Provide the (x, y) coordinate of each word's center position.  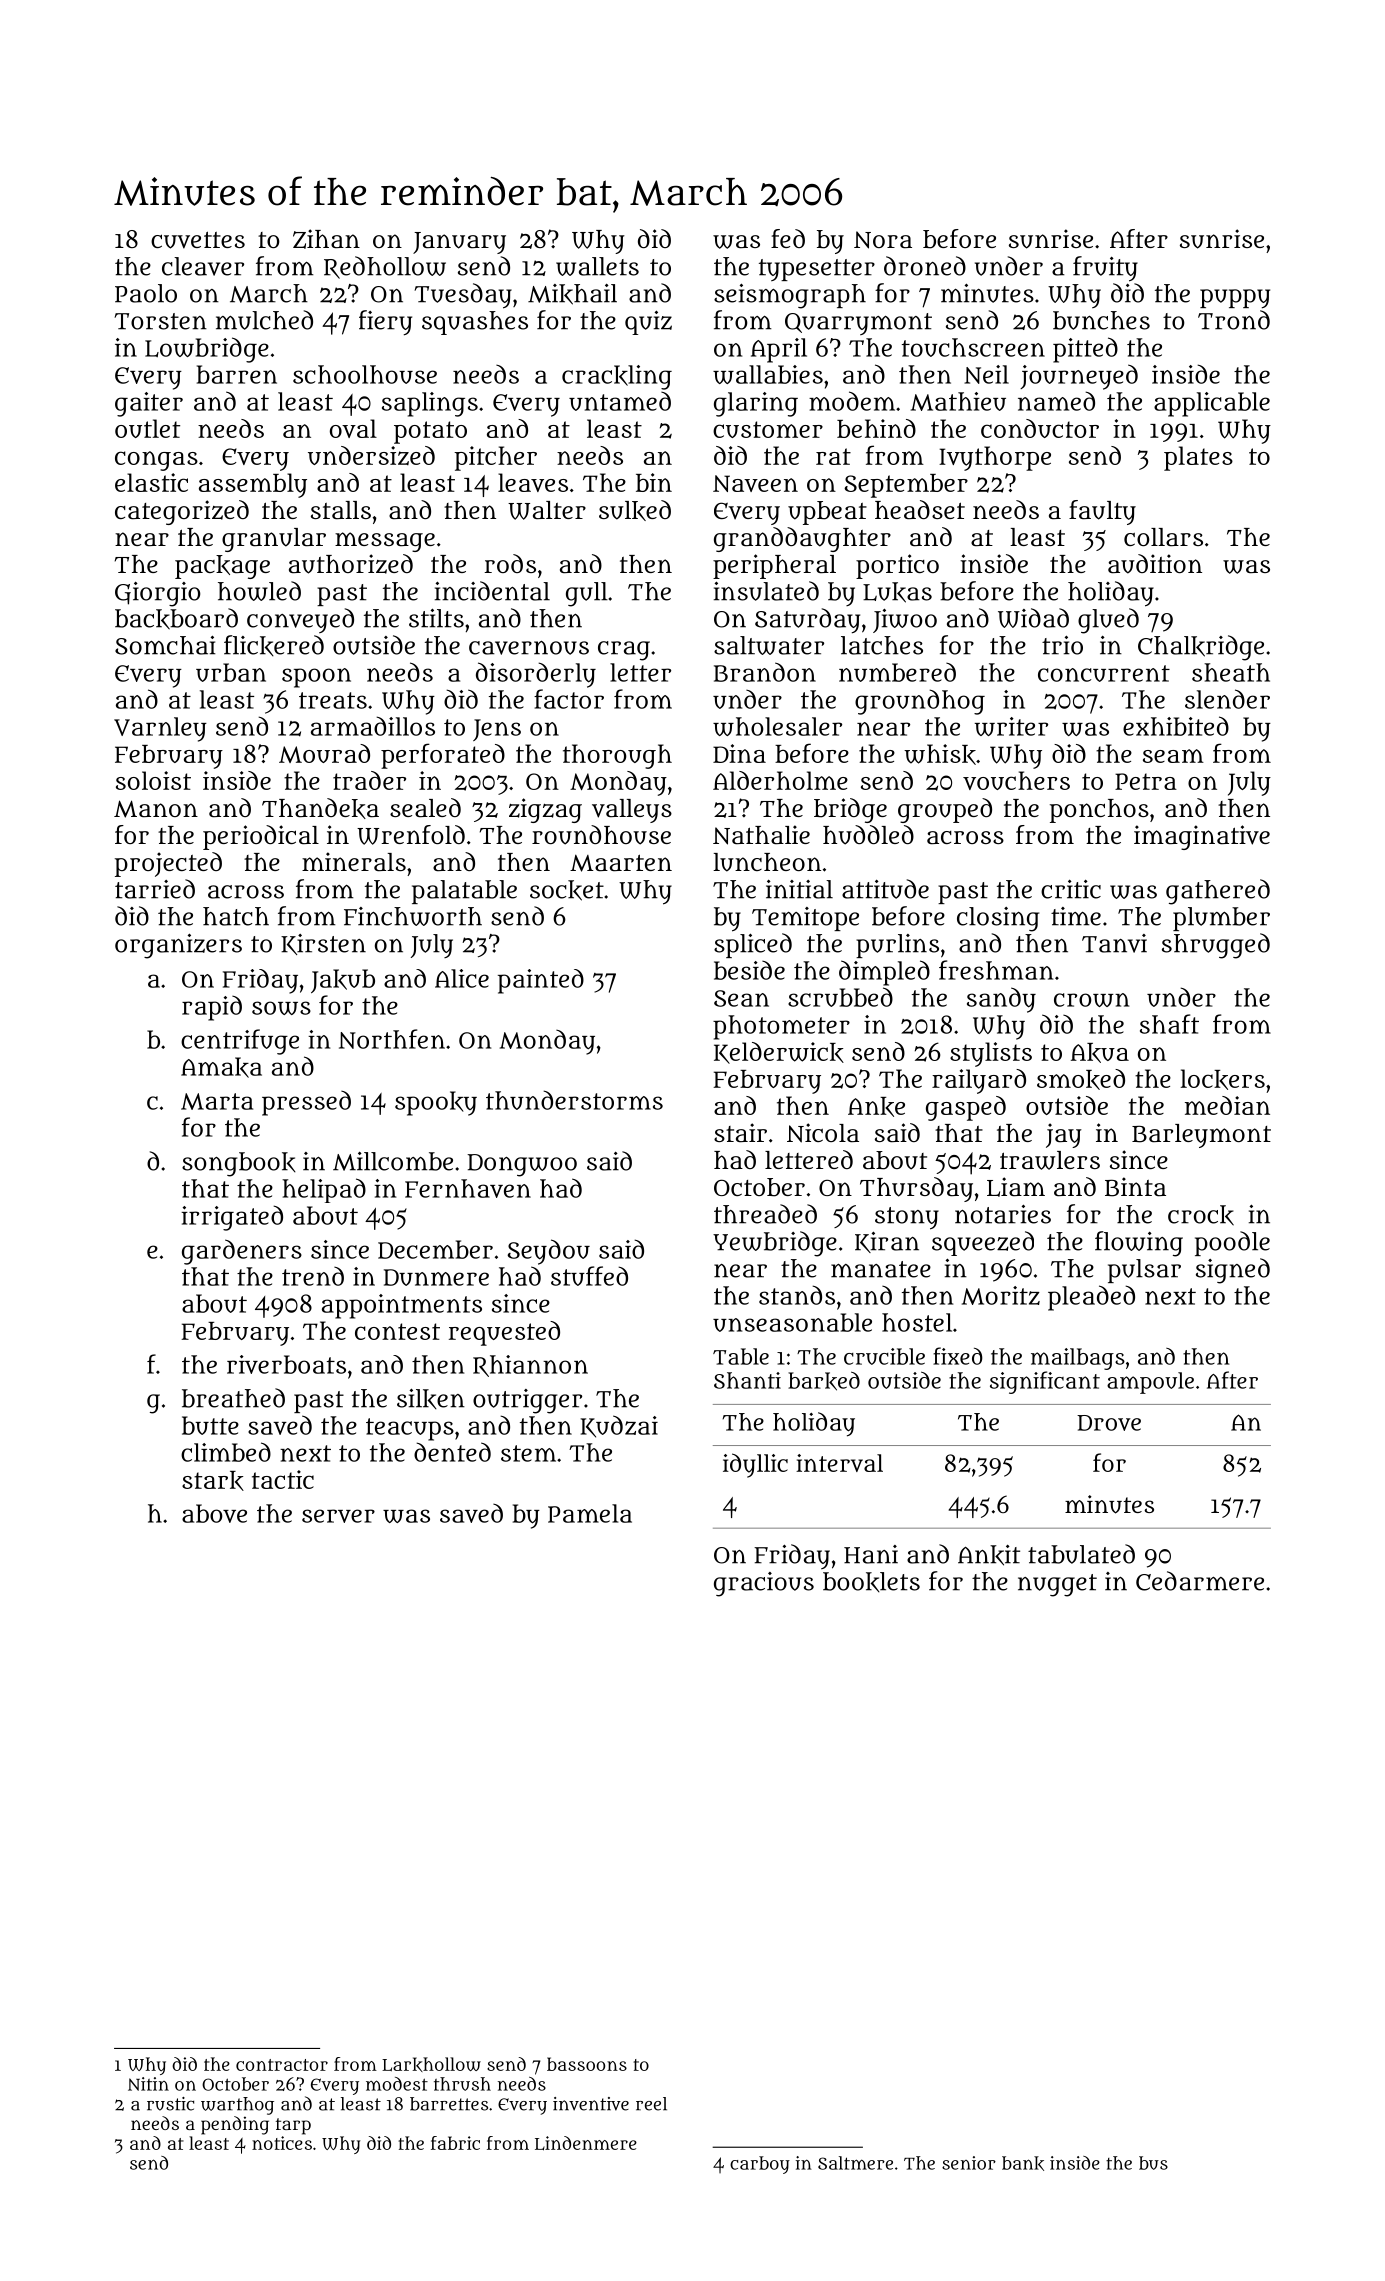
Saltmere (855, 2163)
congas (156, 461)
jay (1064, 1135)
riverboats (286, 1364)
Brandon (765, 672)
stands (797, 1295)
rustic (170, 2104)
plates (1198, 458)
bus (1153, 2163)
